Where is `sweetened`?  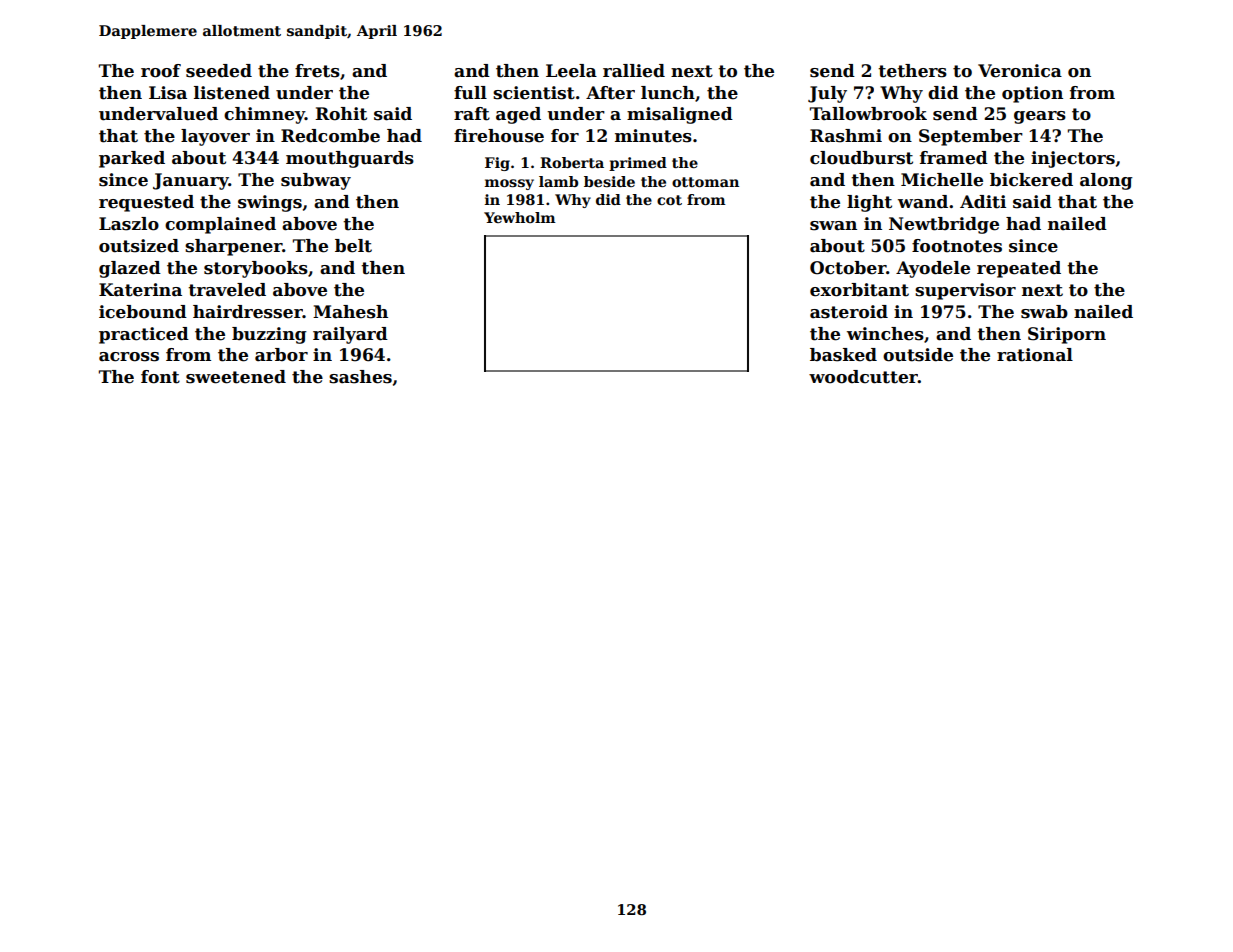
sweetened is located at coordinates (236, 377).
